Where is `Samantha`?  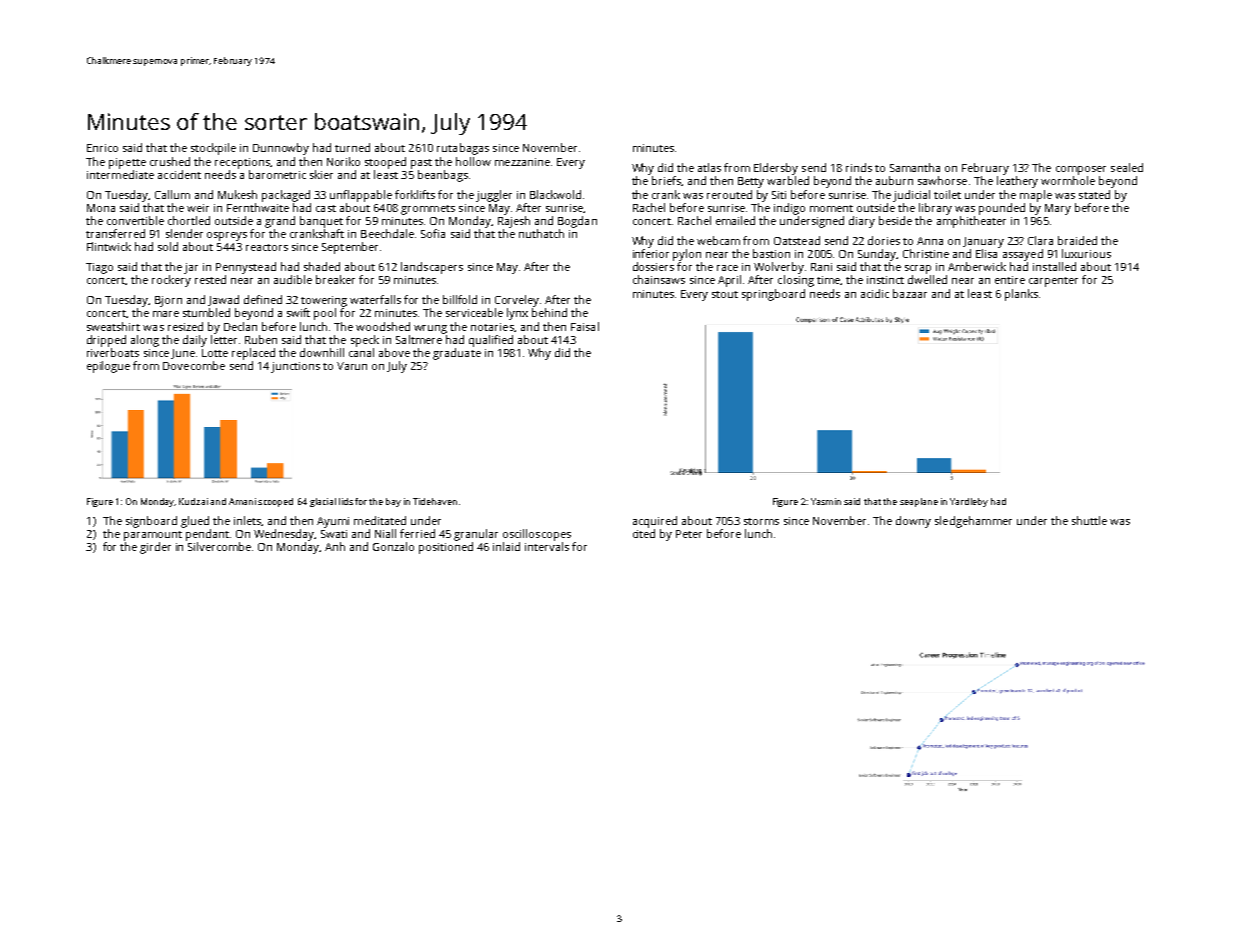
Samantha is located at coordinates (915, 167).
